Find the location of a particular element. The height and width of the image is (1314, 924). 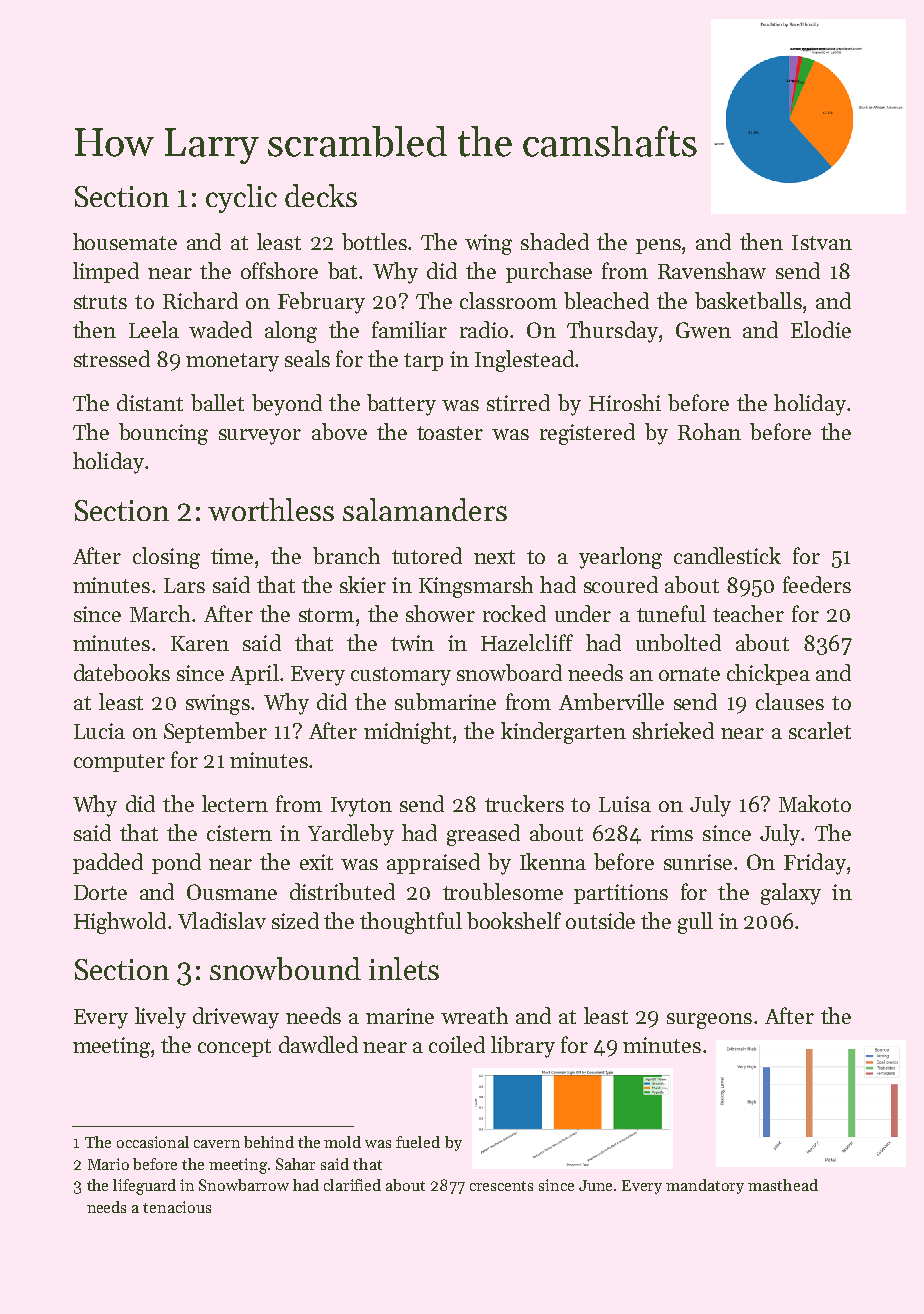

galaxy is located at coordinates (791, 894).
